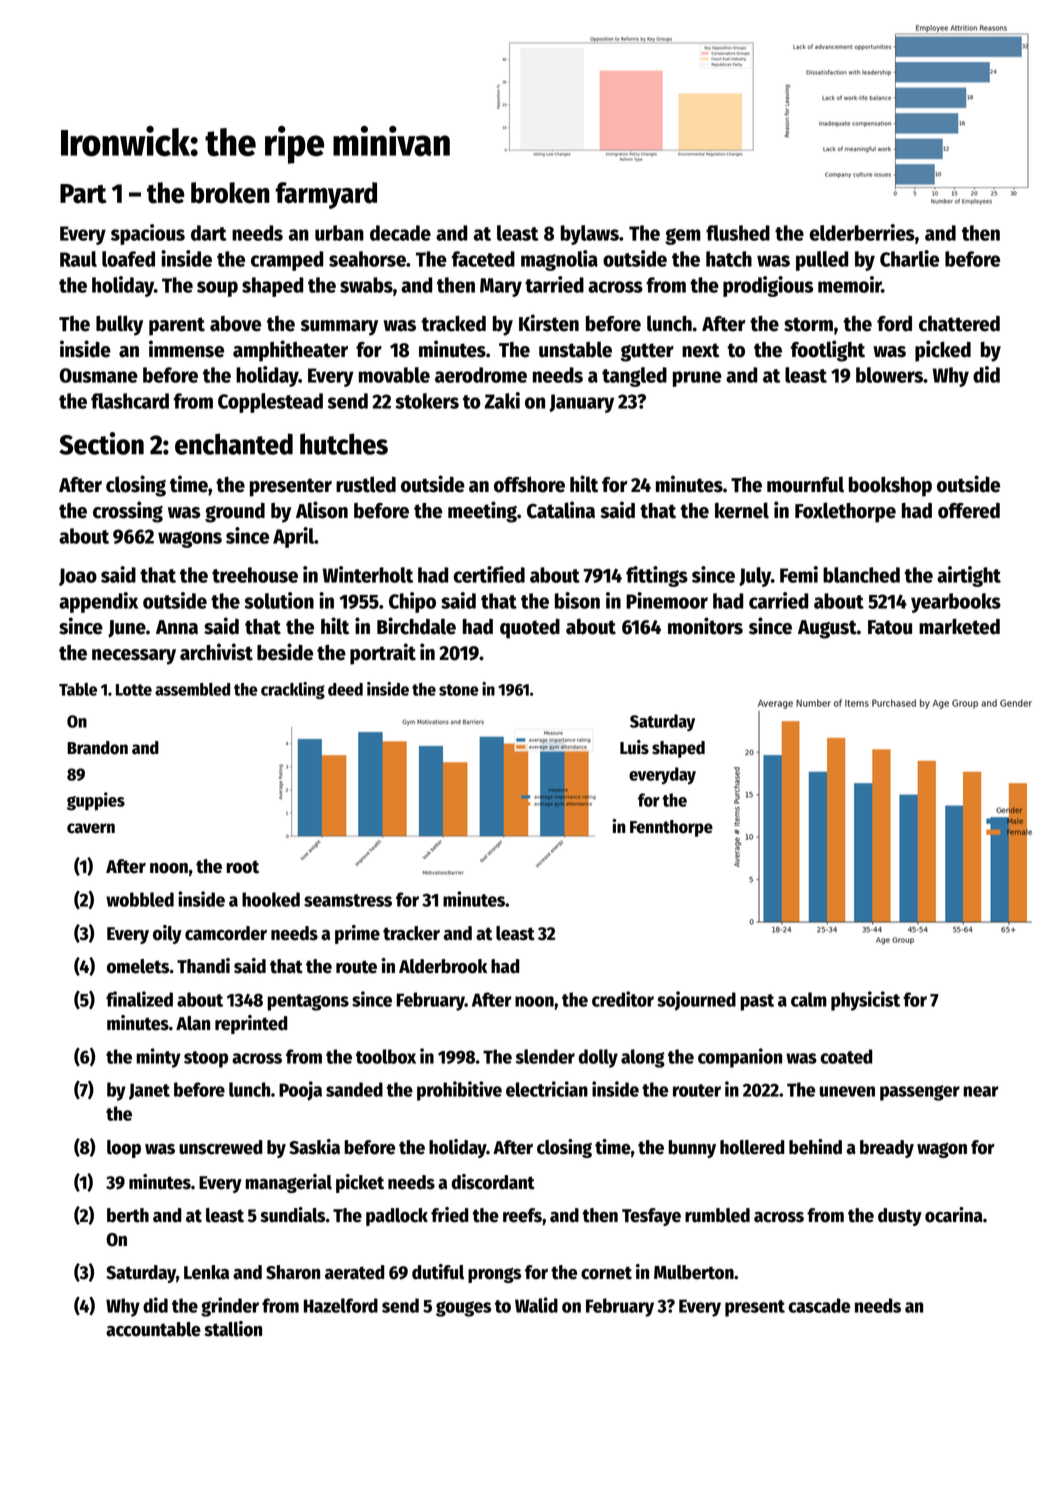  I want to click on Luis, so click(634, 747).
